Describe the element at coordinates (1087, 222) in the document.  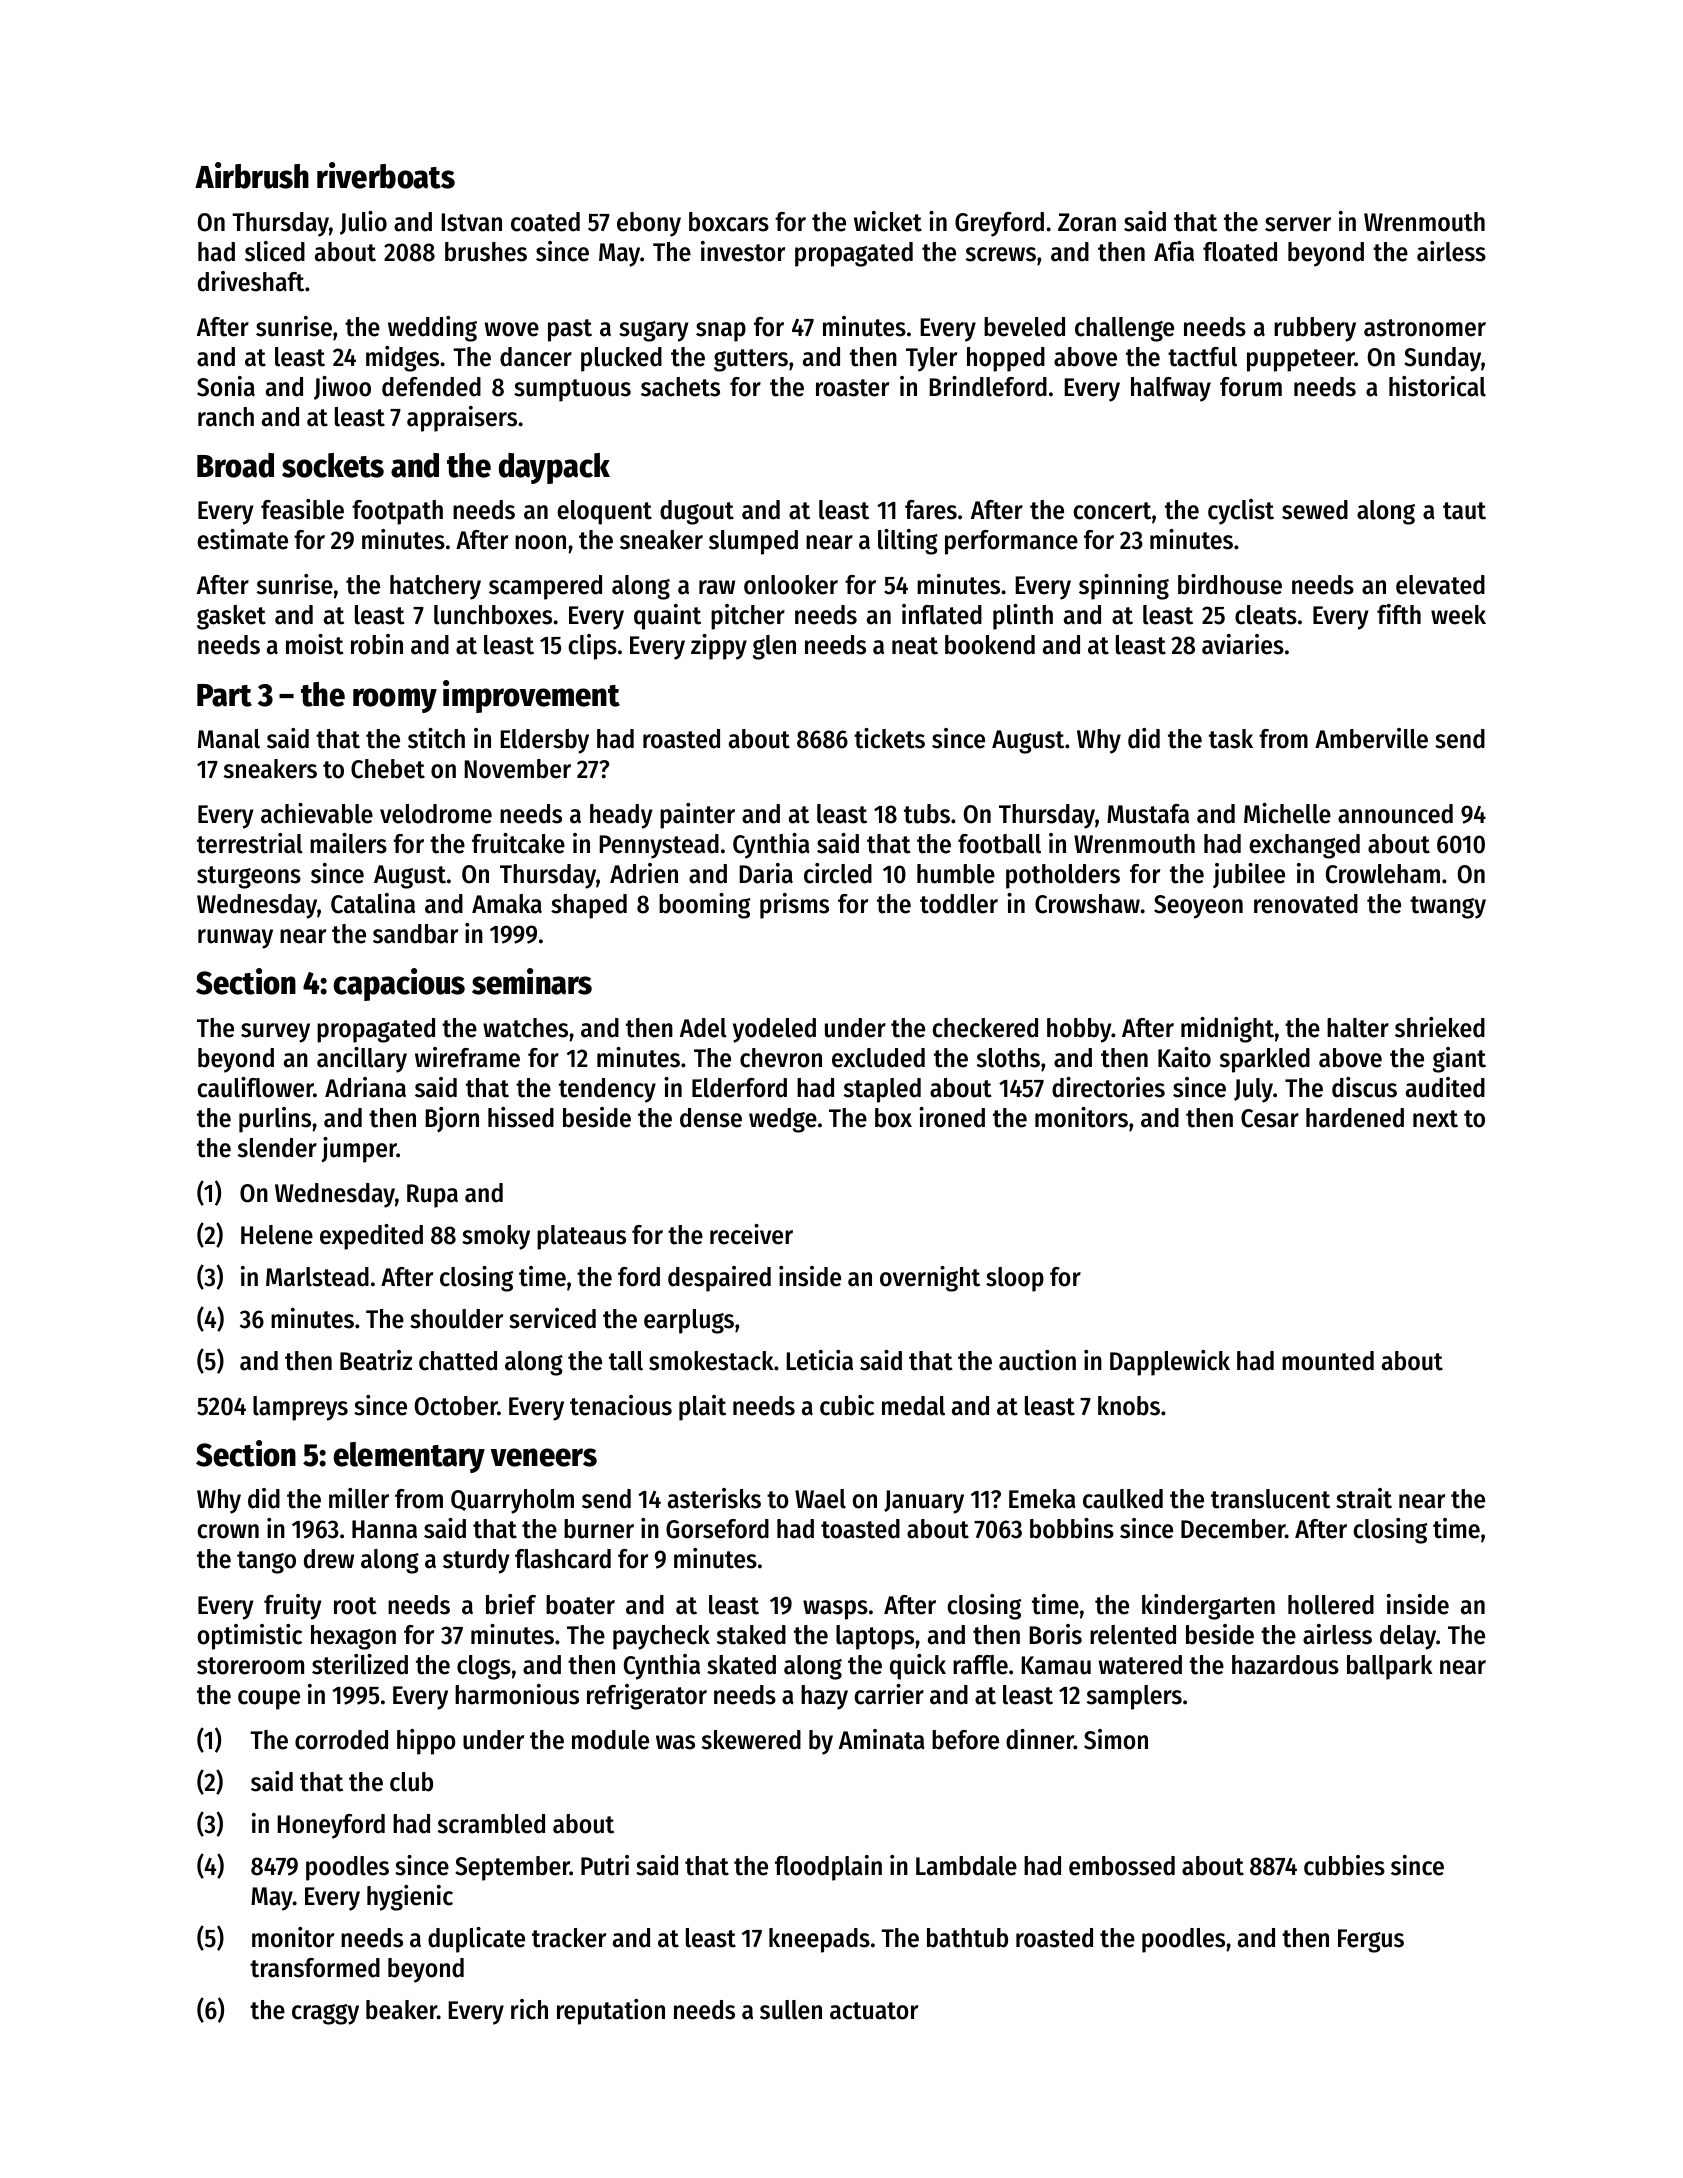
I see `Zoran` at that location.
